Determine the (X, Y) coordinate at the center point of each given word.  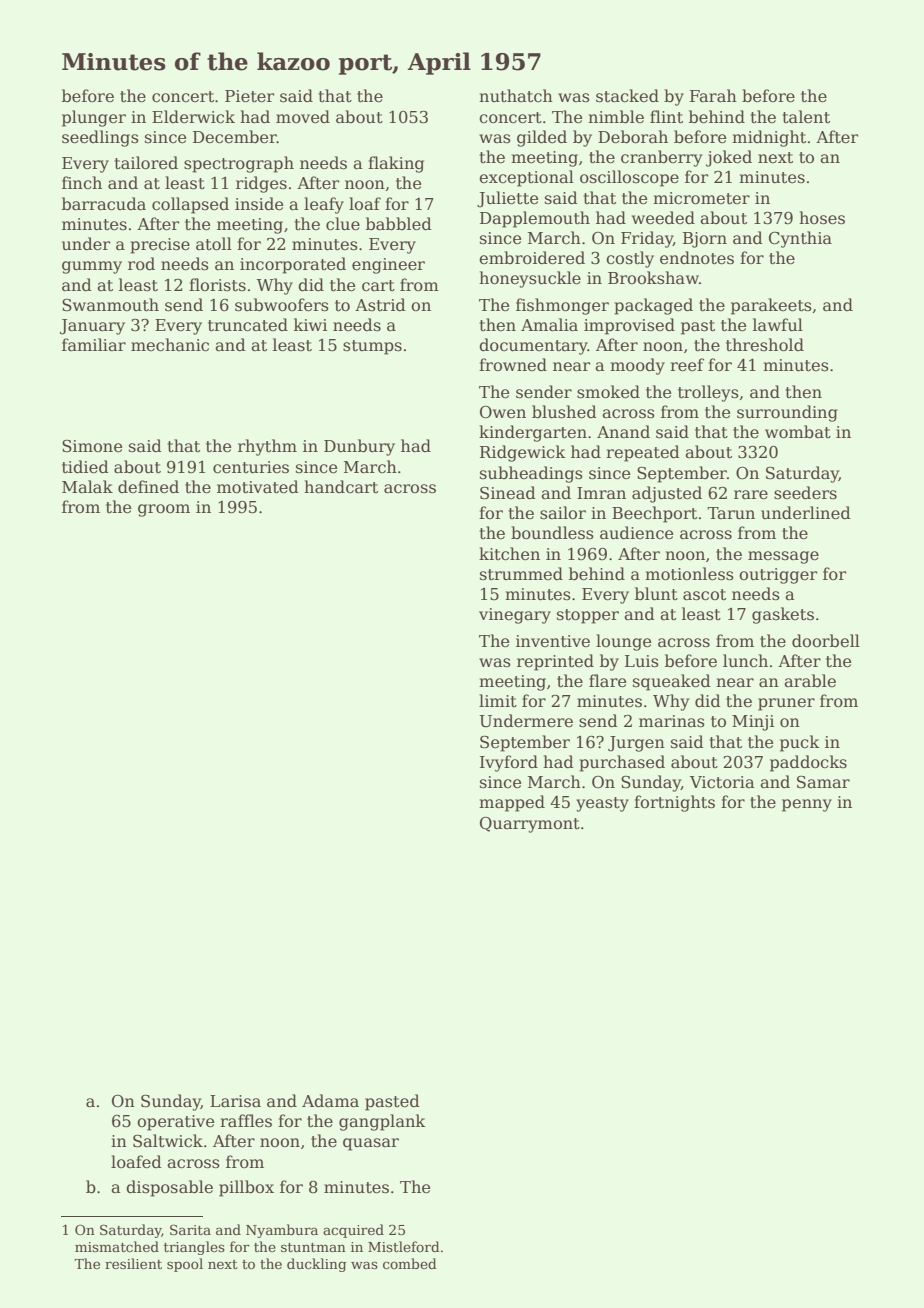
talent (806, 117)
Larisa (235, 1101)
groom (164, 510)
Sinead (508, 493)
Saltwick (168, 1141)
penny (807, 805)
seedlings (100, 138)
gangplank (382, 1122)
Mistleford (404, 1246)
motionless (689, 574)
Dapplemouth (535, 219)
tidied (85, 467)
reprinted (555, 662)
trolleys (708, 393)
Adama (330, 1101)
